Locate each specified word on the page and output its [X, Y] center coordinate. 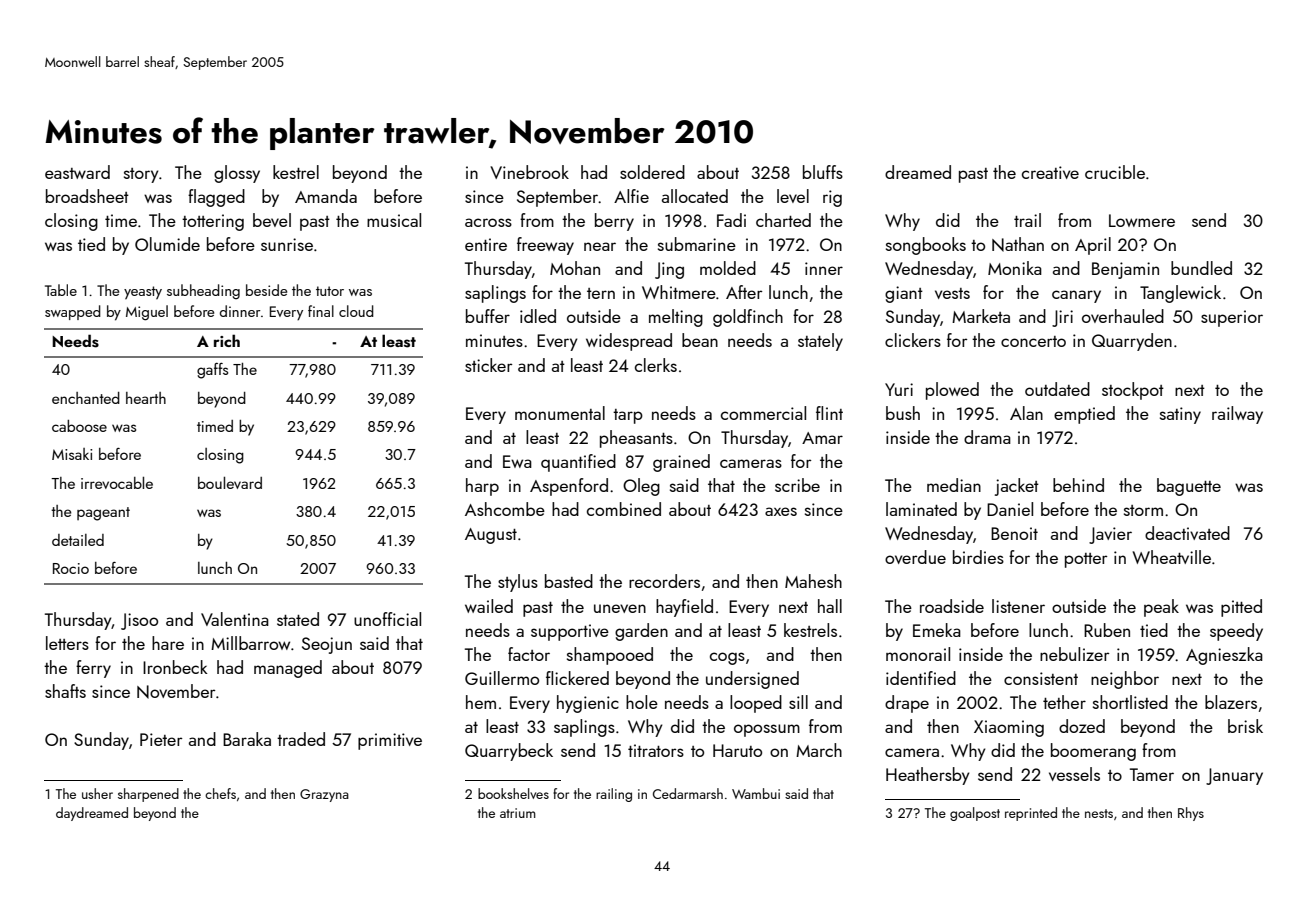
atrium [518, 813]
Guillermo [502, 678]
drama [987, 437]
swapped [73, 312]
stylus [518, 583]
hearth [146, 398]
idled [538, 316]
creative [1050, 172]
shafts [65, 691]
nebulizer [1074, 654]
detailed [78, 540]
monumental [560, 413]
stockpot [1133, 391]
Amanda [326, 196]
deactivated [1187, 533]
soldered [652, 172]
